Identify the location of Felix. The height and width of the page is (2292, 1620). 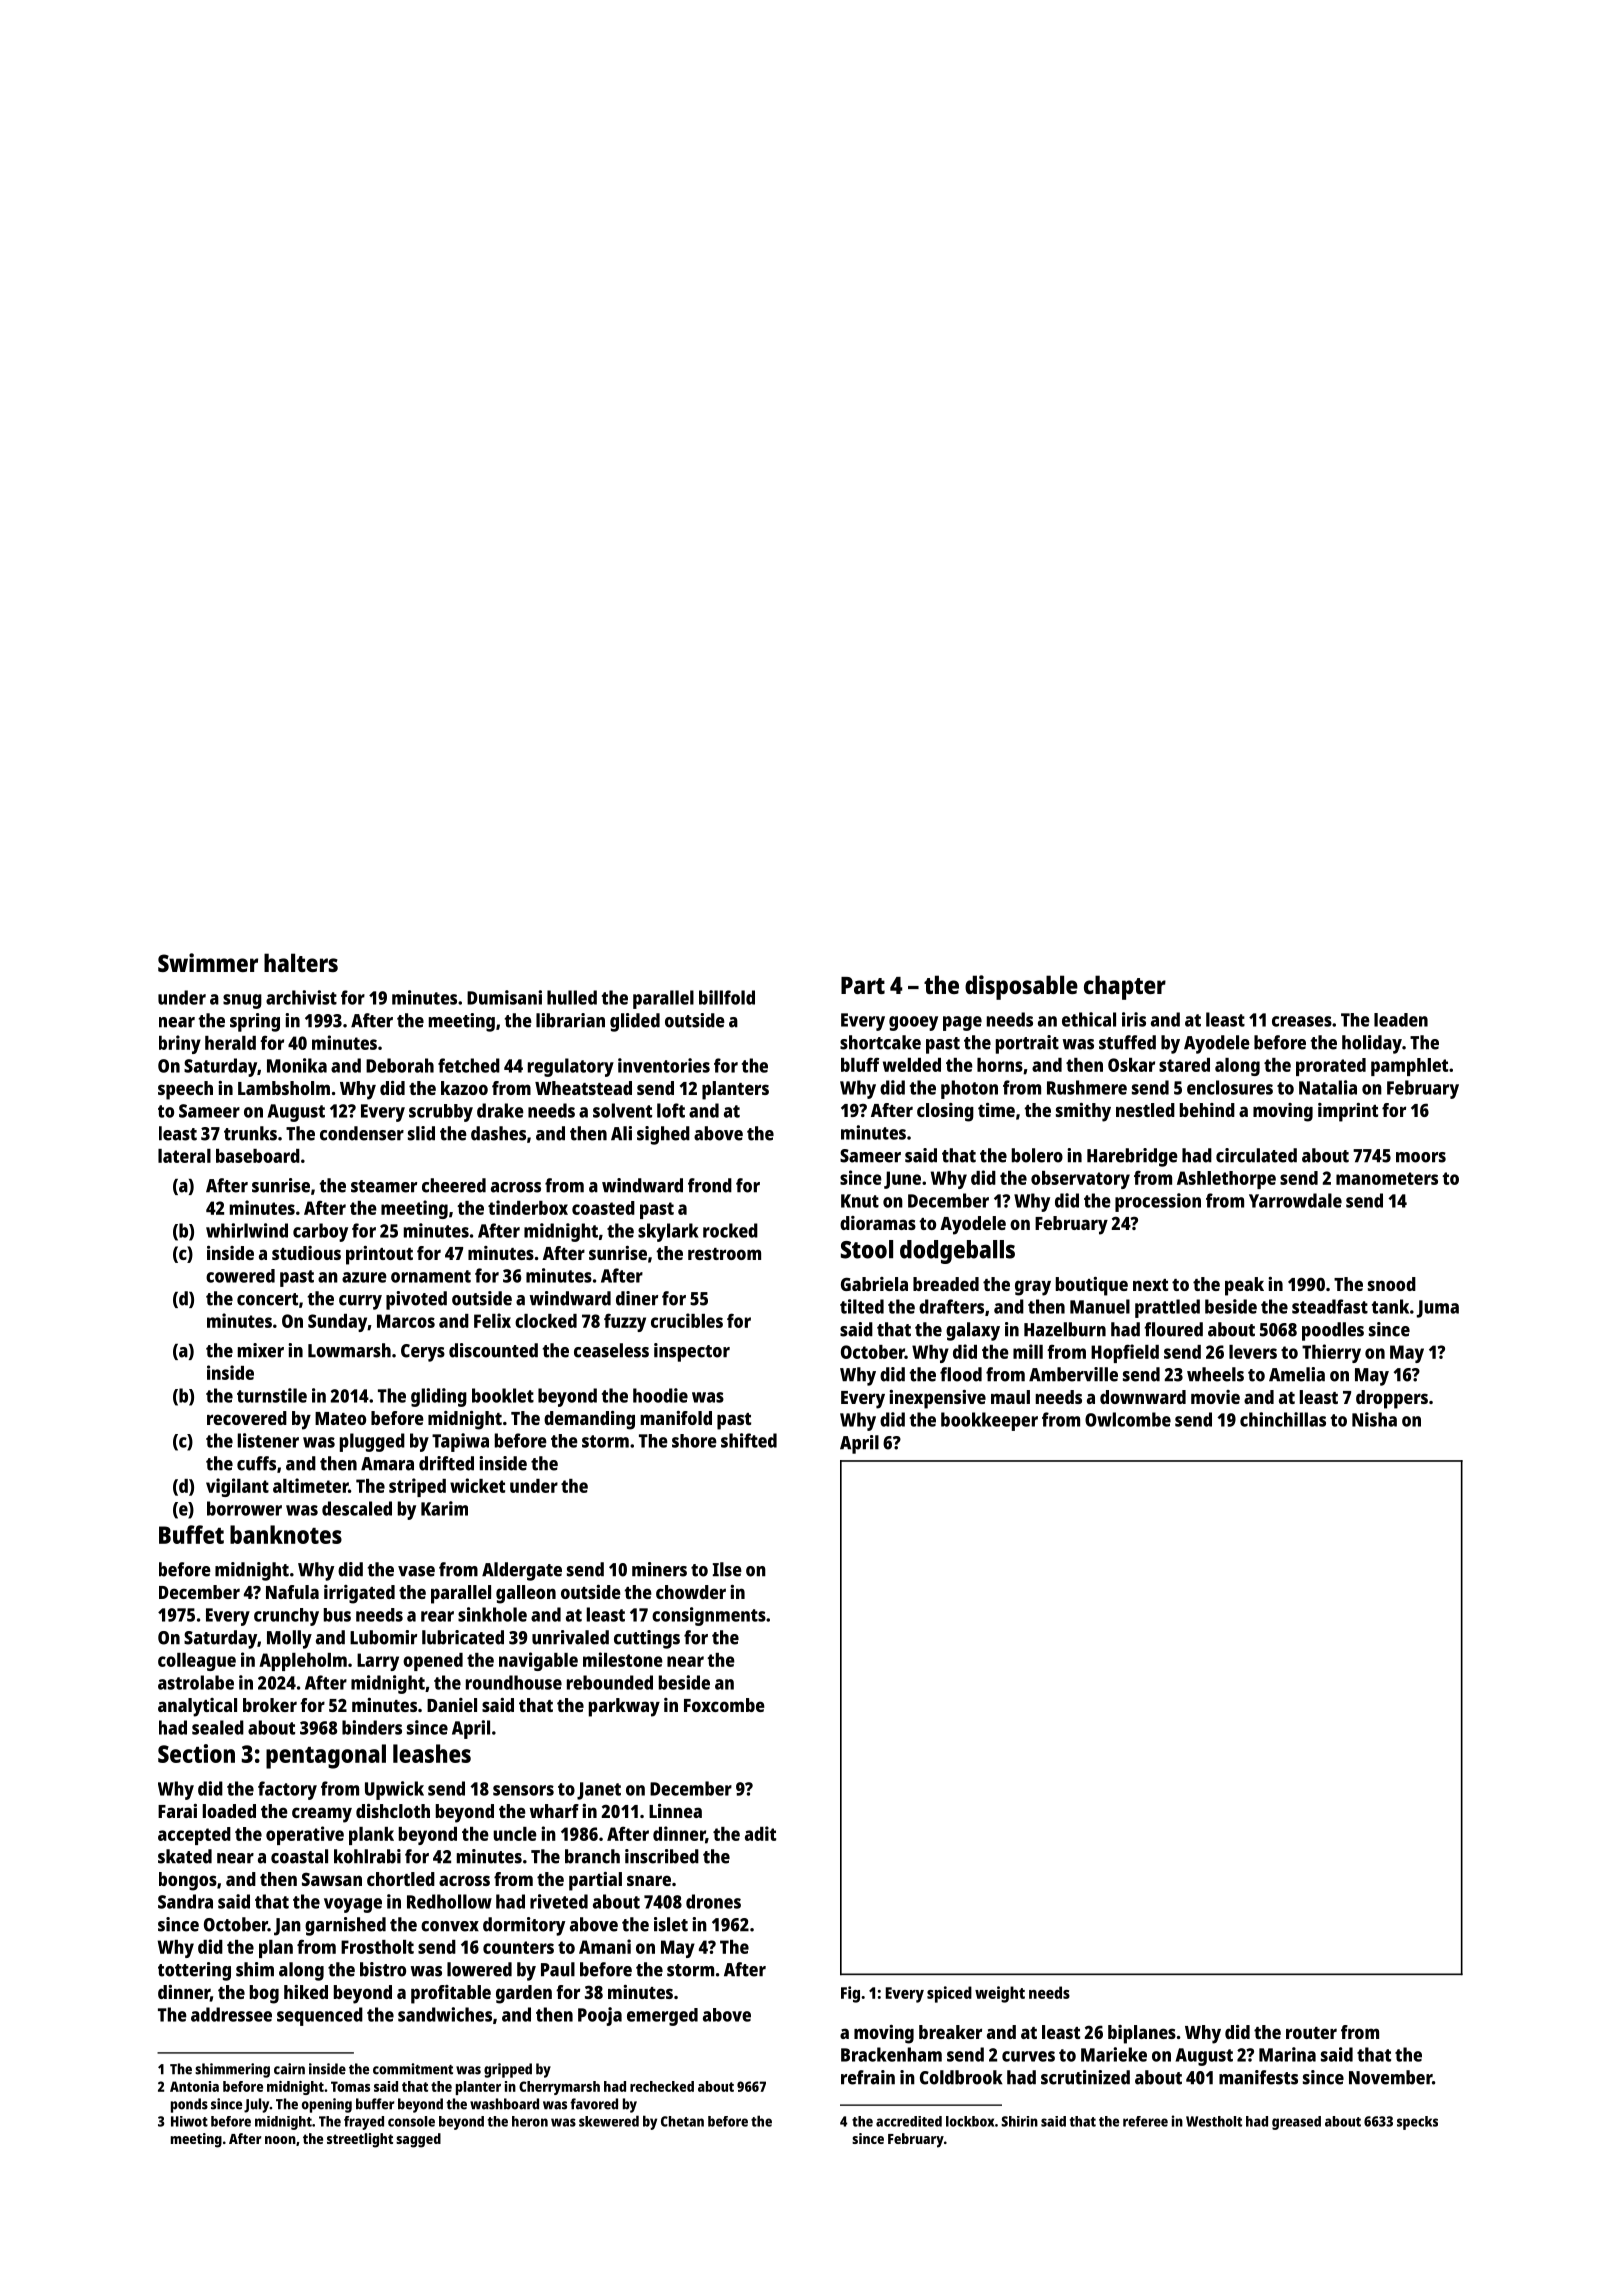
(492, 1320).
